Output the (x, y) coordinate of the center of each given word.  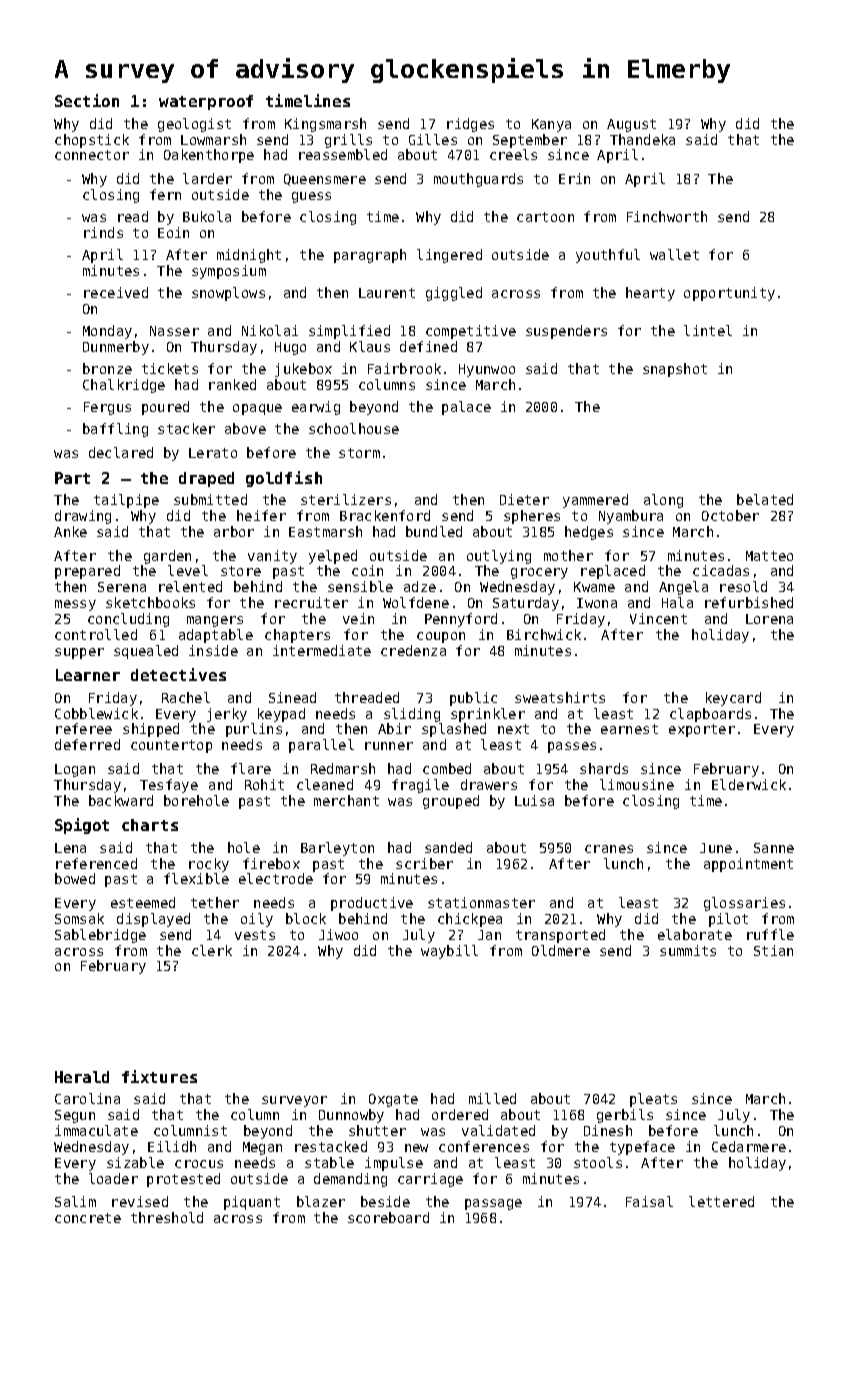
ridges (470, 125)
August (631, 125)
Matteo (769, 556)
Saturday (526, 604)
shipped (151, 730)
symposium (229, 272)
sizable (135, 1162)
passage (493, 1204)
